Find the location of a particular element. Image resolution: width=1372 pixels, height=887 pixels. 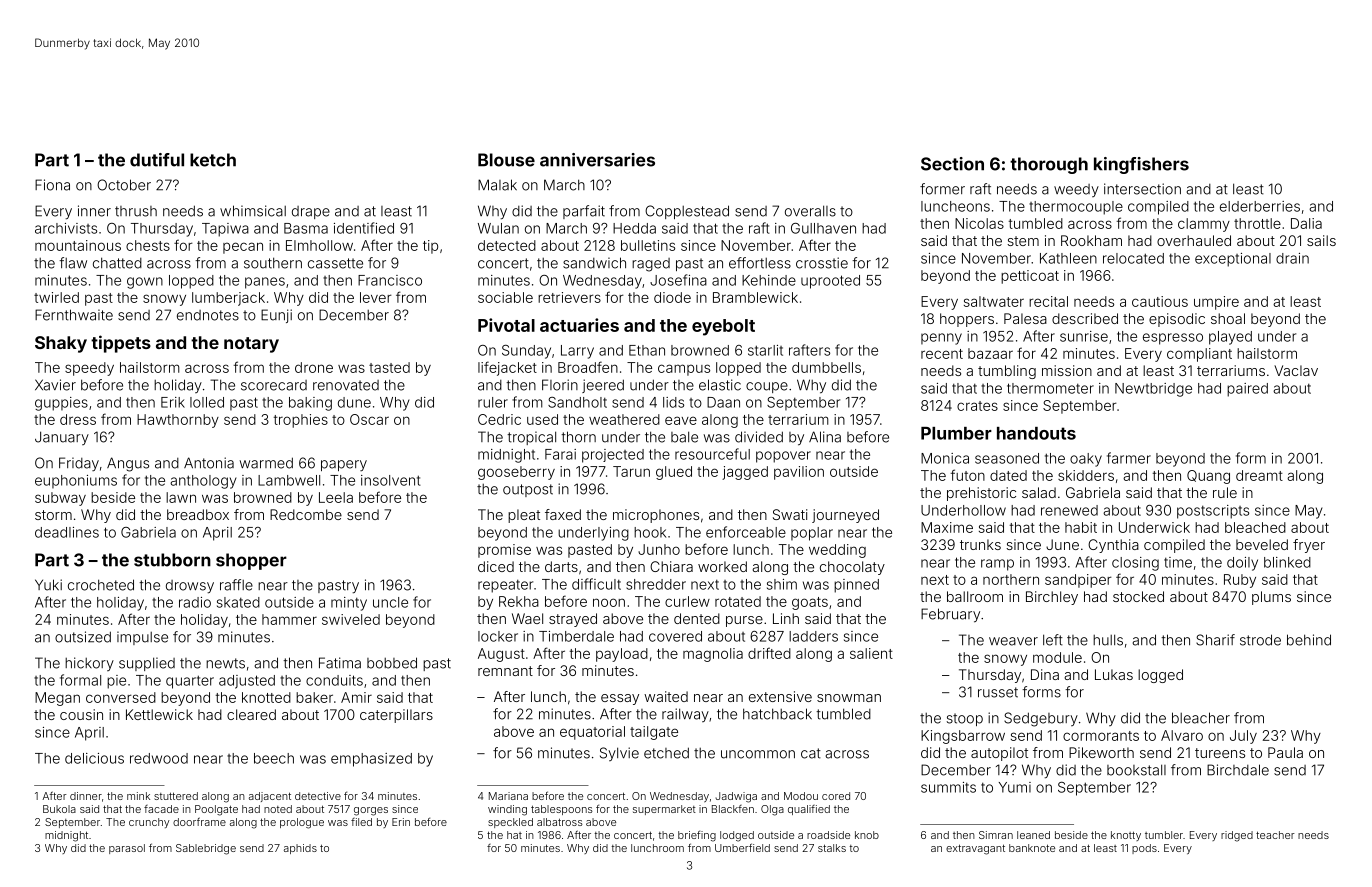

diode is located at coordinates (672, 297).
